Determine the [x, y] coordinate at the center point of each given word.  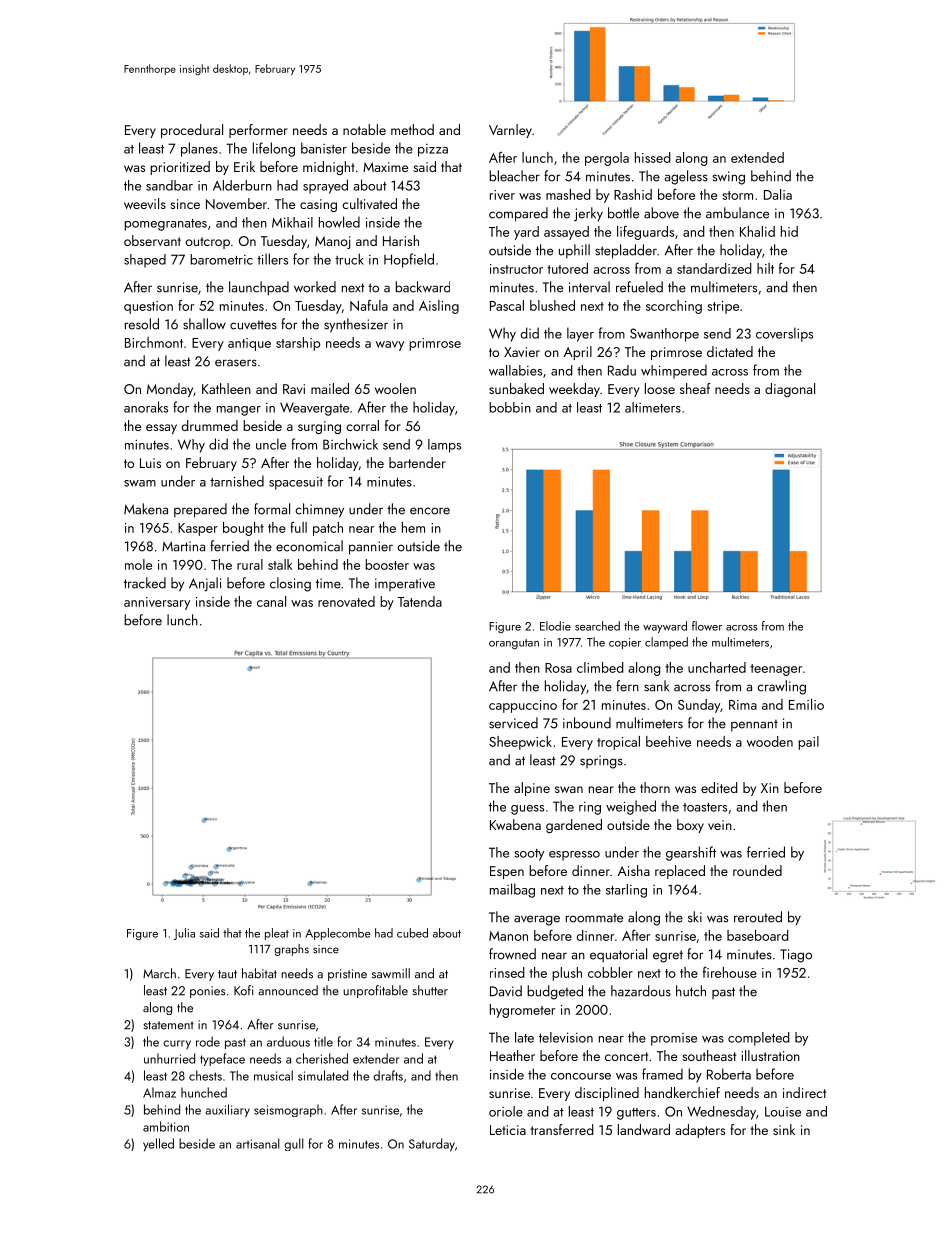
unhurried [169, 1058]
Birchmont [154, 342]
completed [759, 1039]
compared [518, 214]
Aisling [439, 307]
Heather [512, 1055]
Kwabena [515, 824]
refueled [639, 287]
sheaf [695, 388]
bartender [417, 462]
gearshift [691, 853]
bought [243, 529]
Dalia [778, 194]
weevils [145, 203]
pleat [277, 934]
